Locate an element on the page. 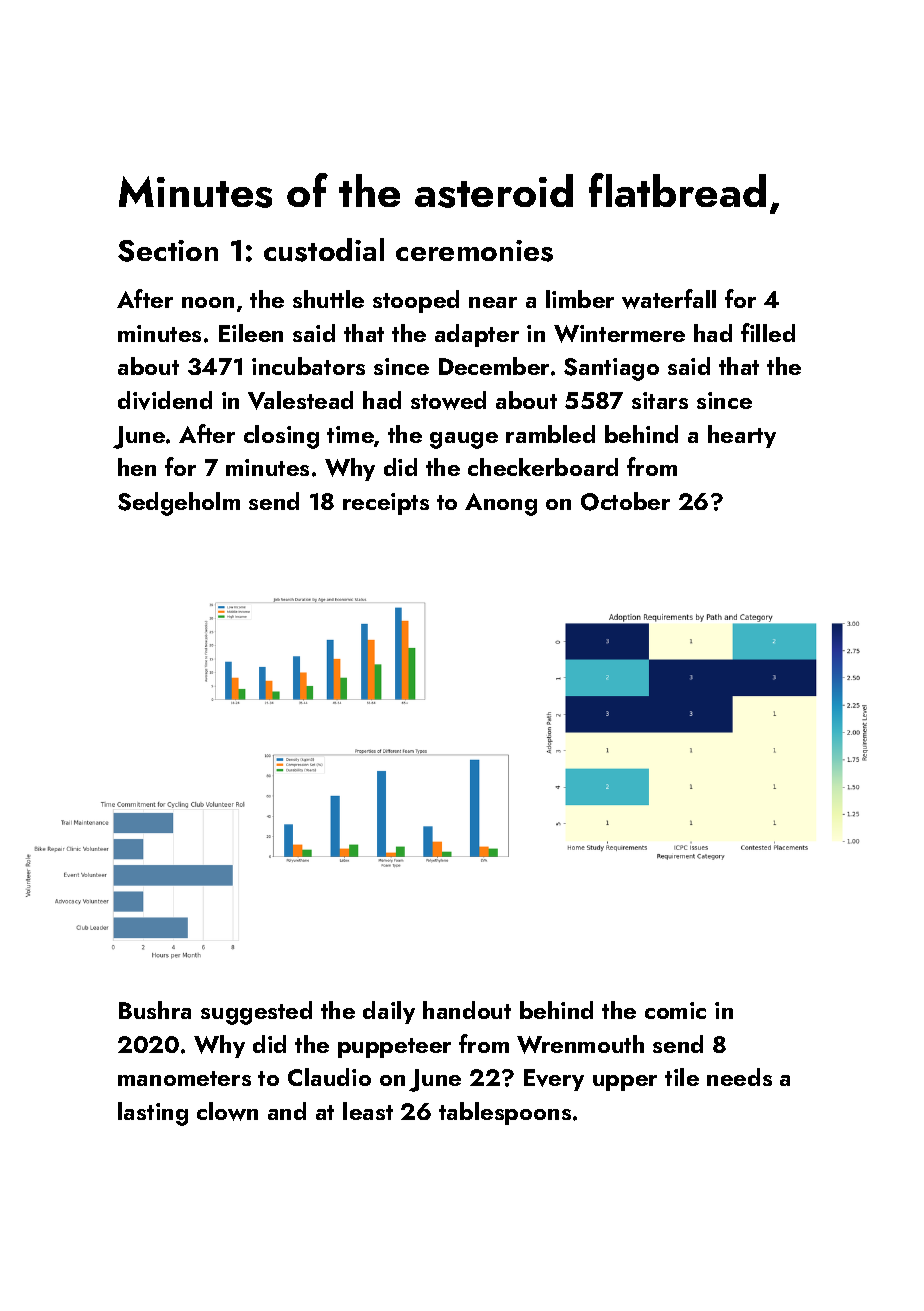  Section is located at coordinates (168, 251).
